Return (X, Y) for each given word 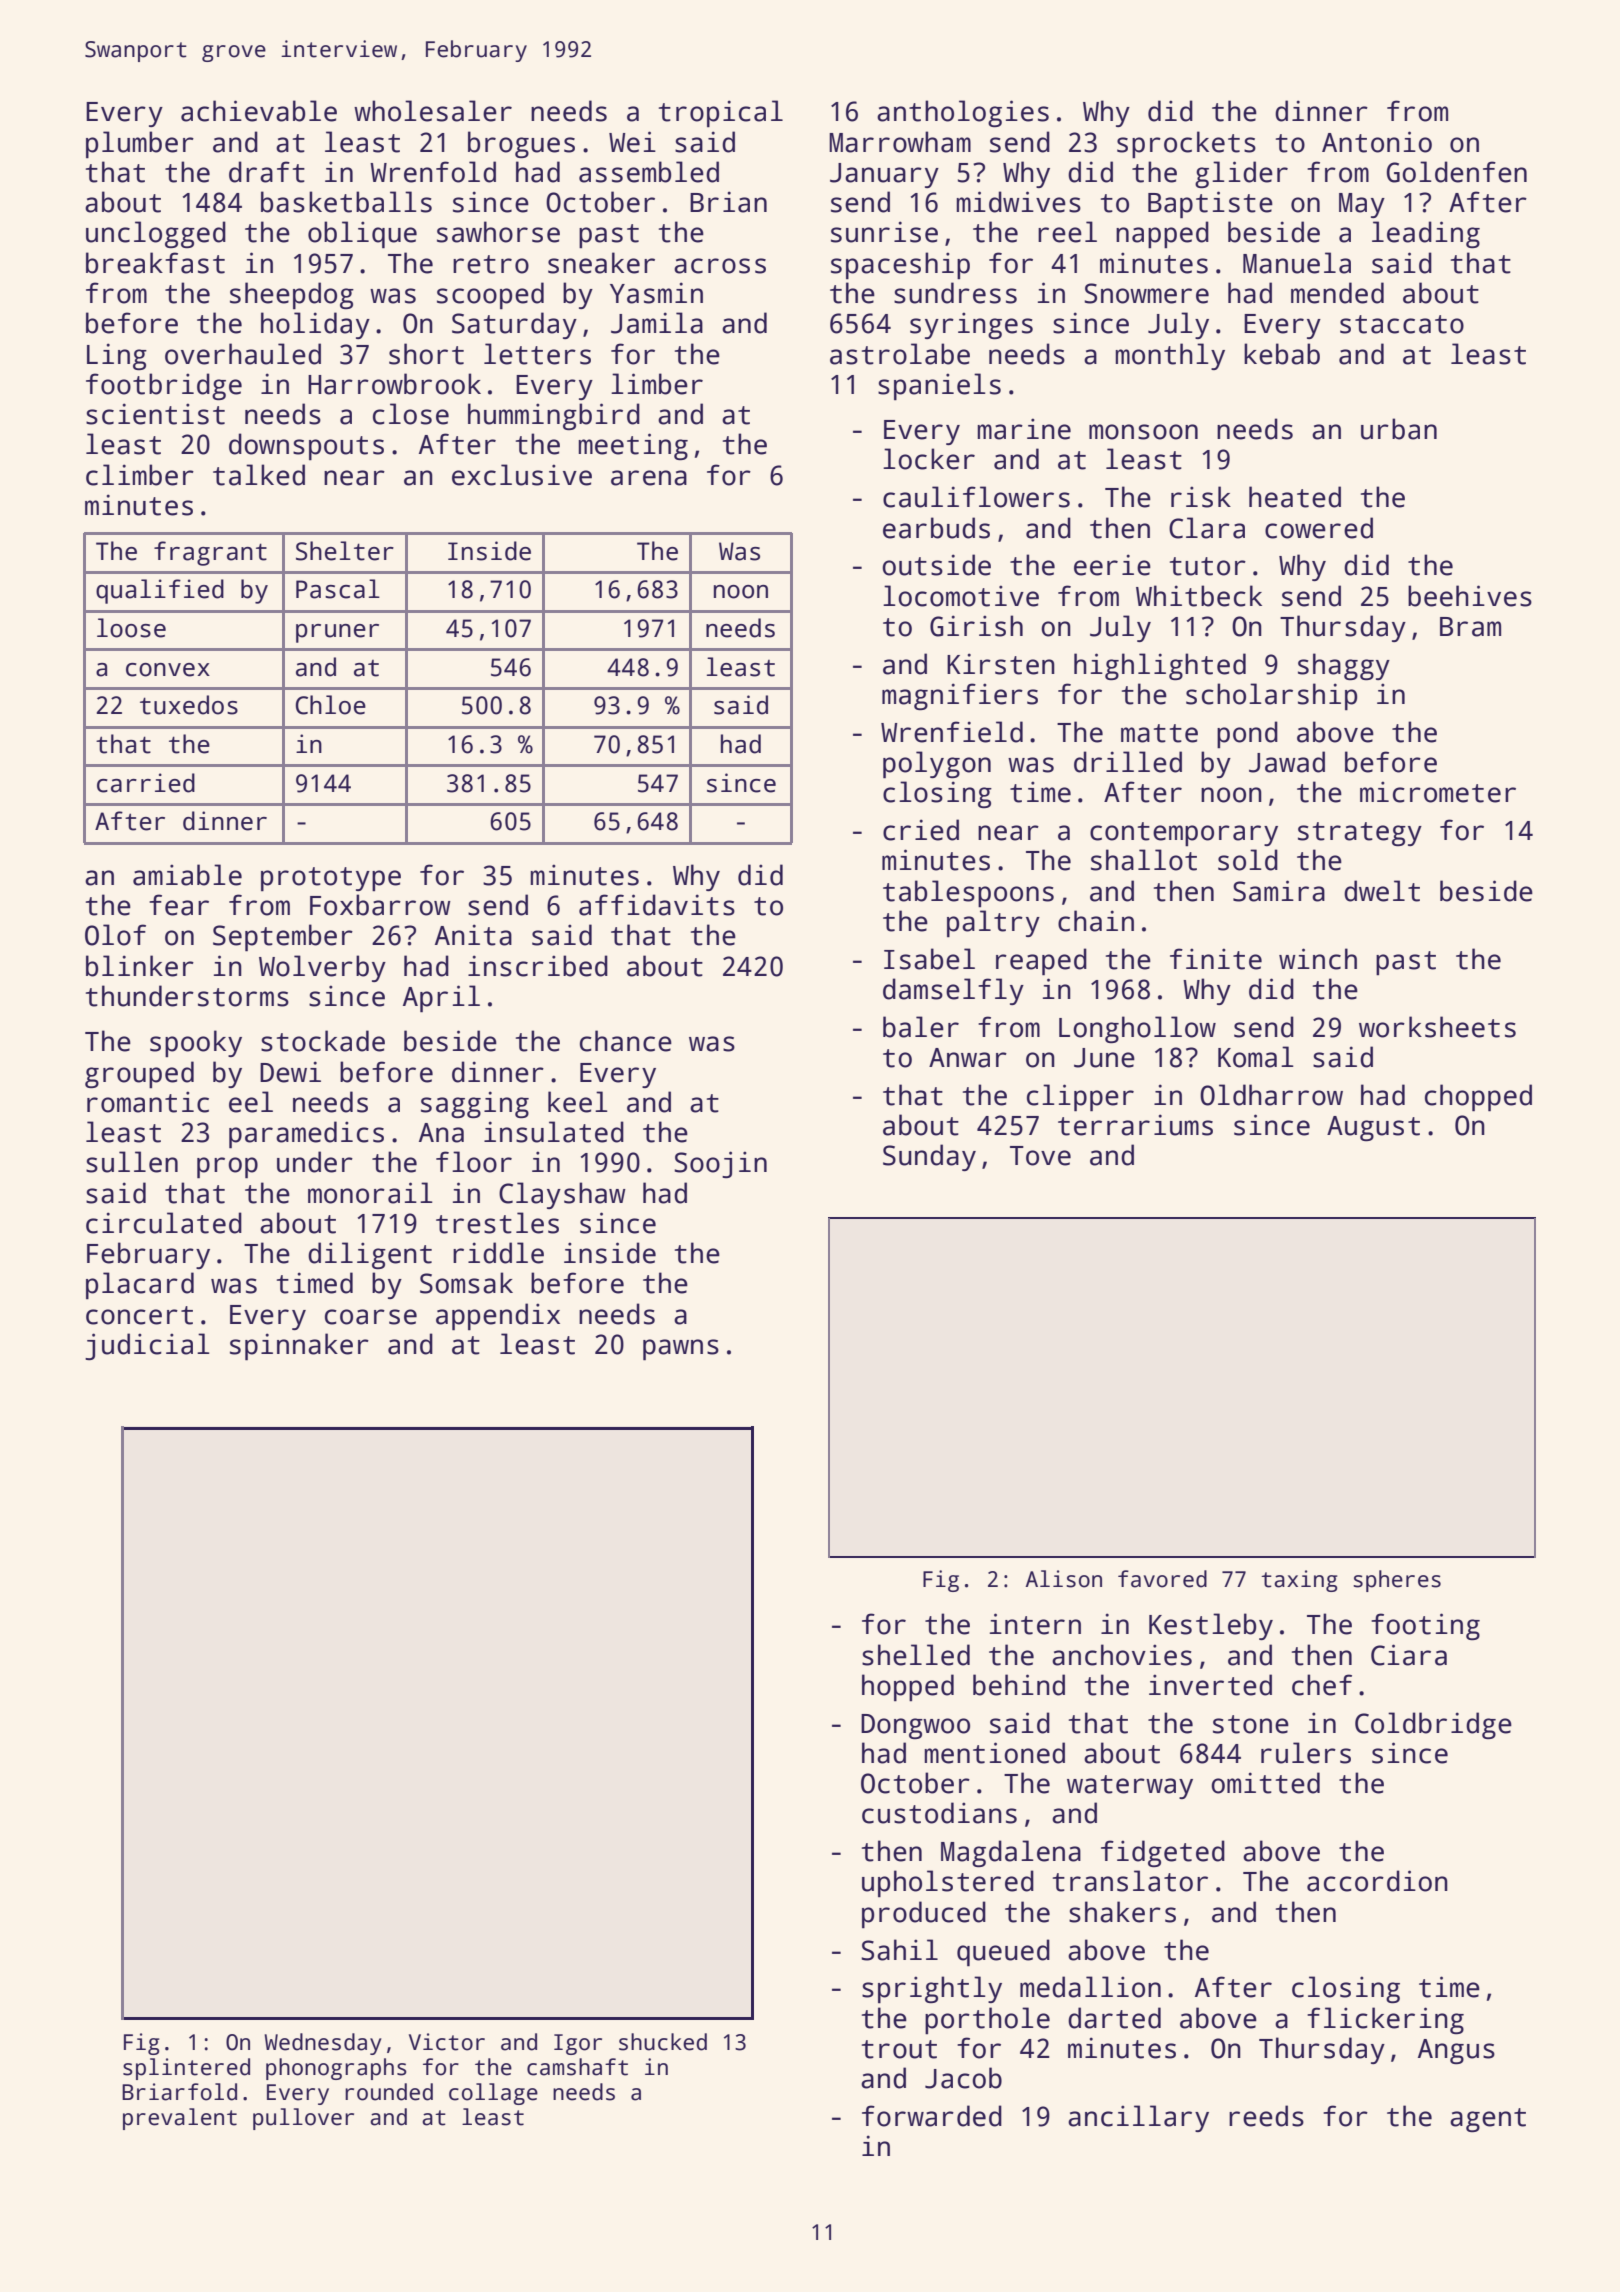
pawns (681, 1349)
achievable (259, 111)
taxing (1299, 1581)
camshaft (577, 2067)
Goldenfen (1457, 172)
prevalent (180, 2119)
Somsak (466, 1283)
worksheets (1437, 1027)
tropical (721, 113)
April (441, 998)
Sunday (929, 1157)
